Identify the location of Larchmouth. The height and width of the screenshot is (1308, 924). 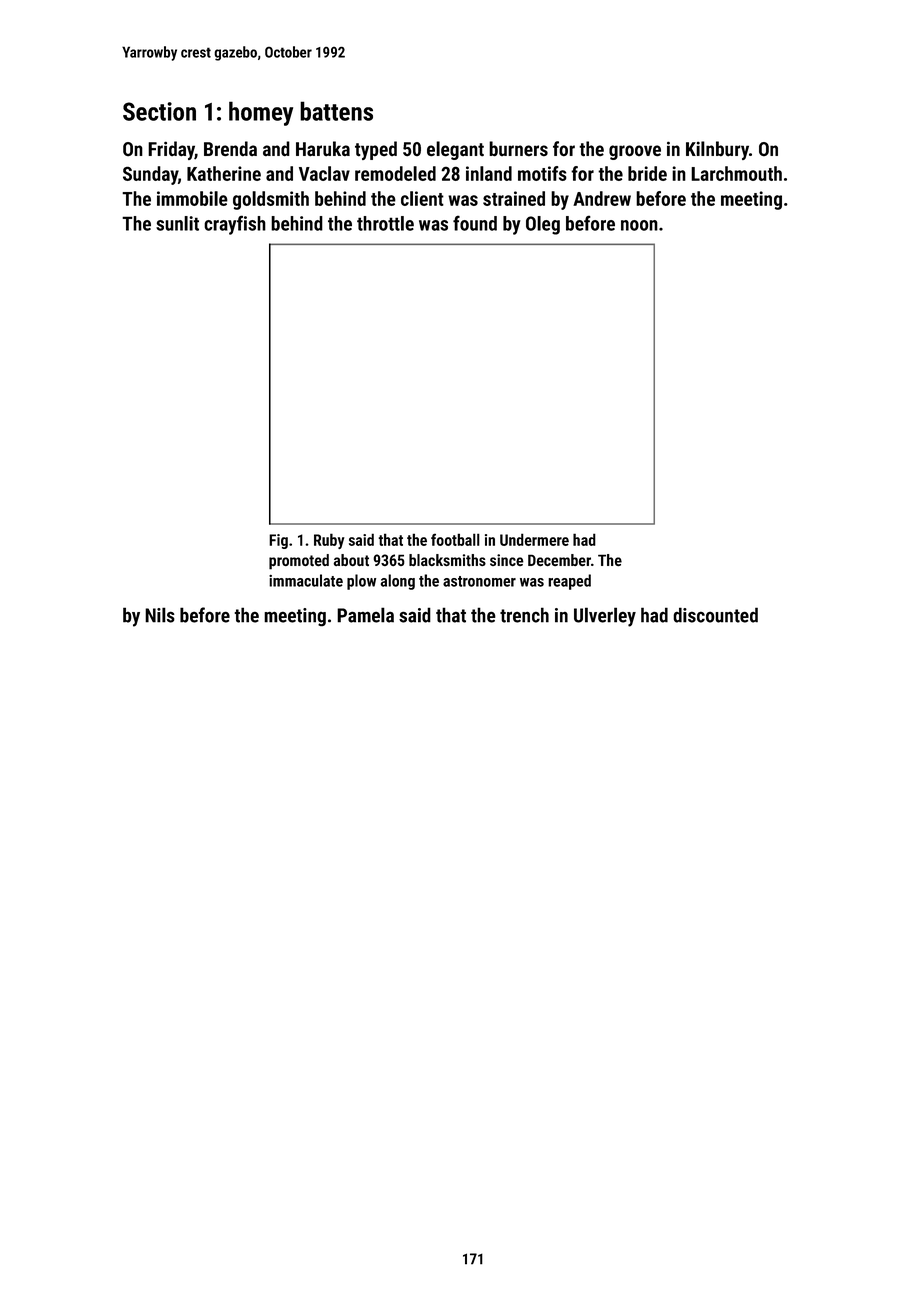
(736, 173).
